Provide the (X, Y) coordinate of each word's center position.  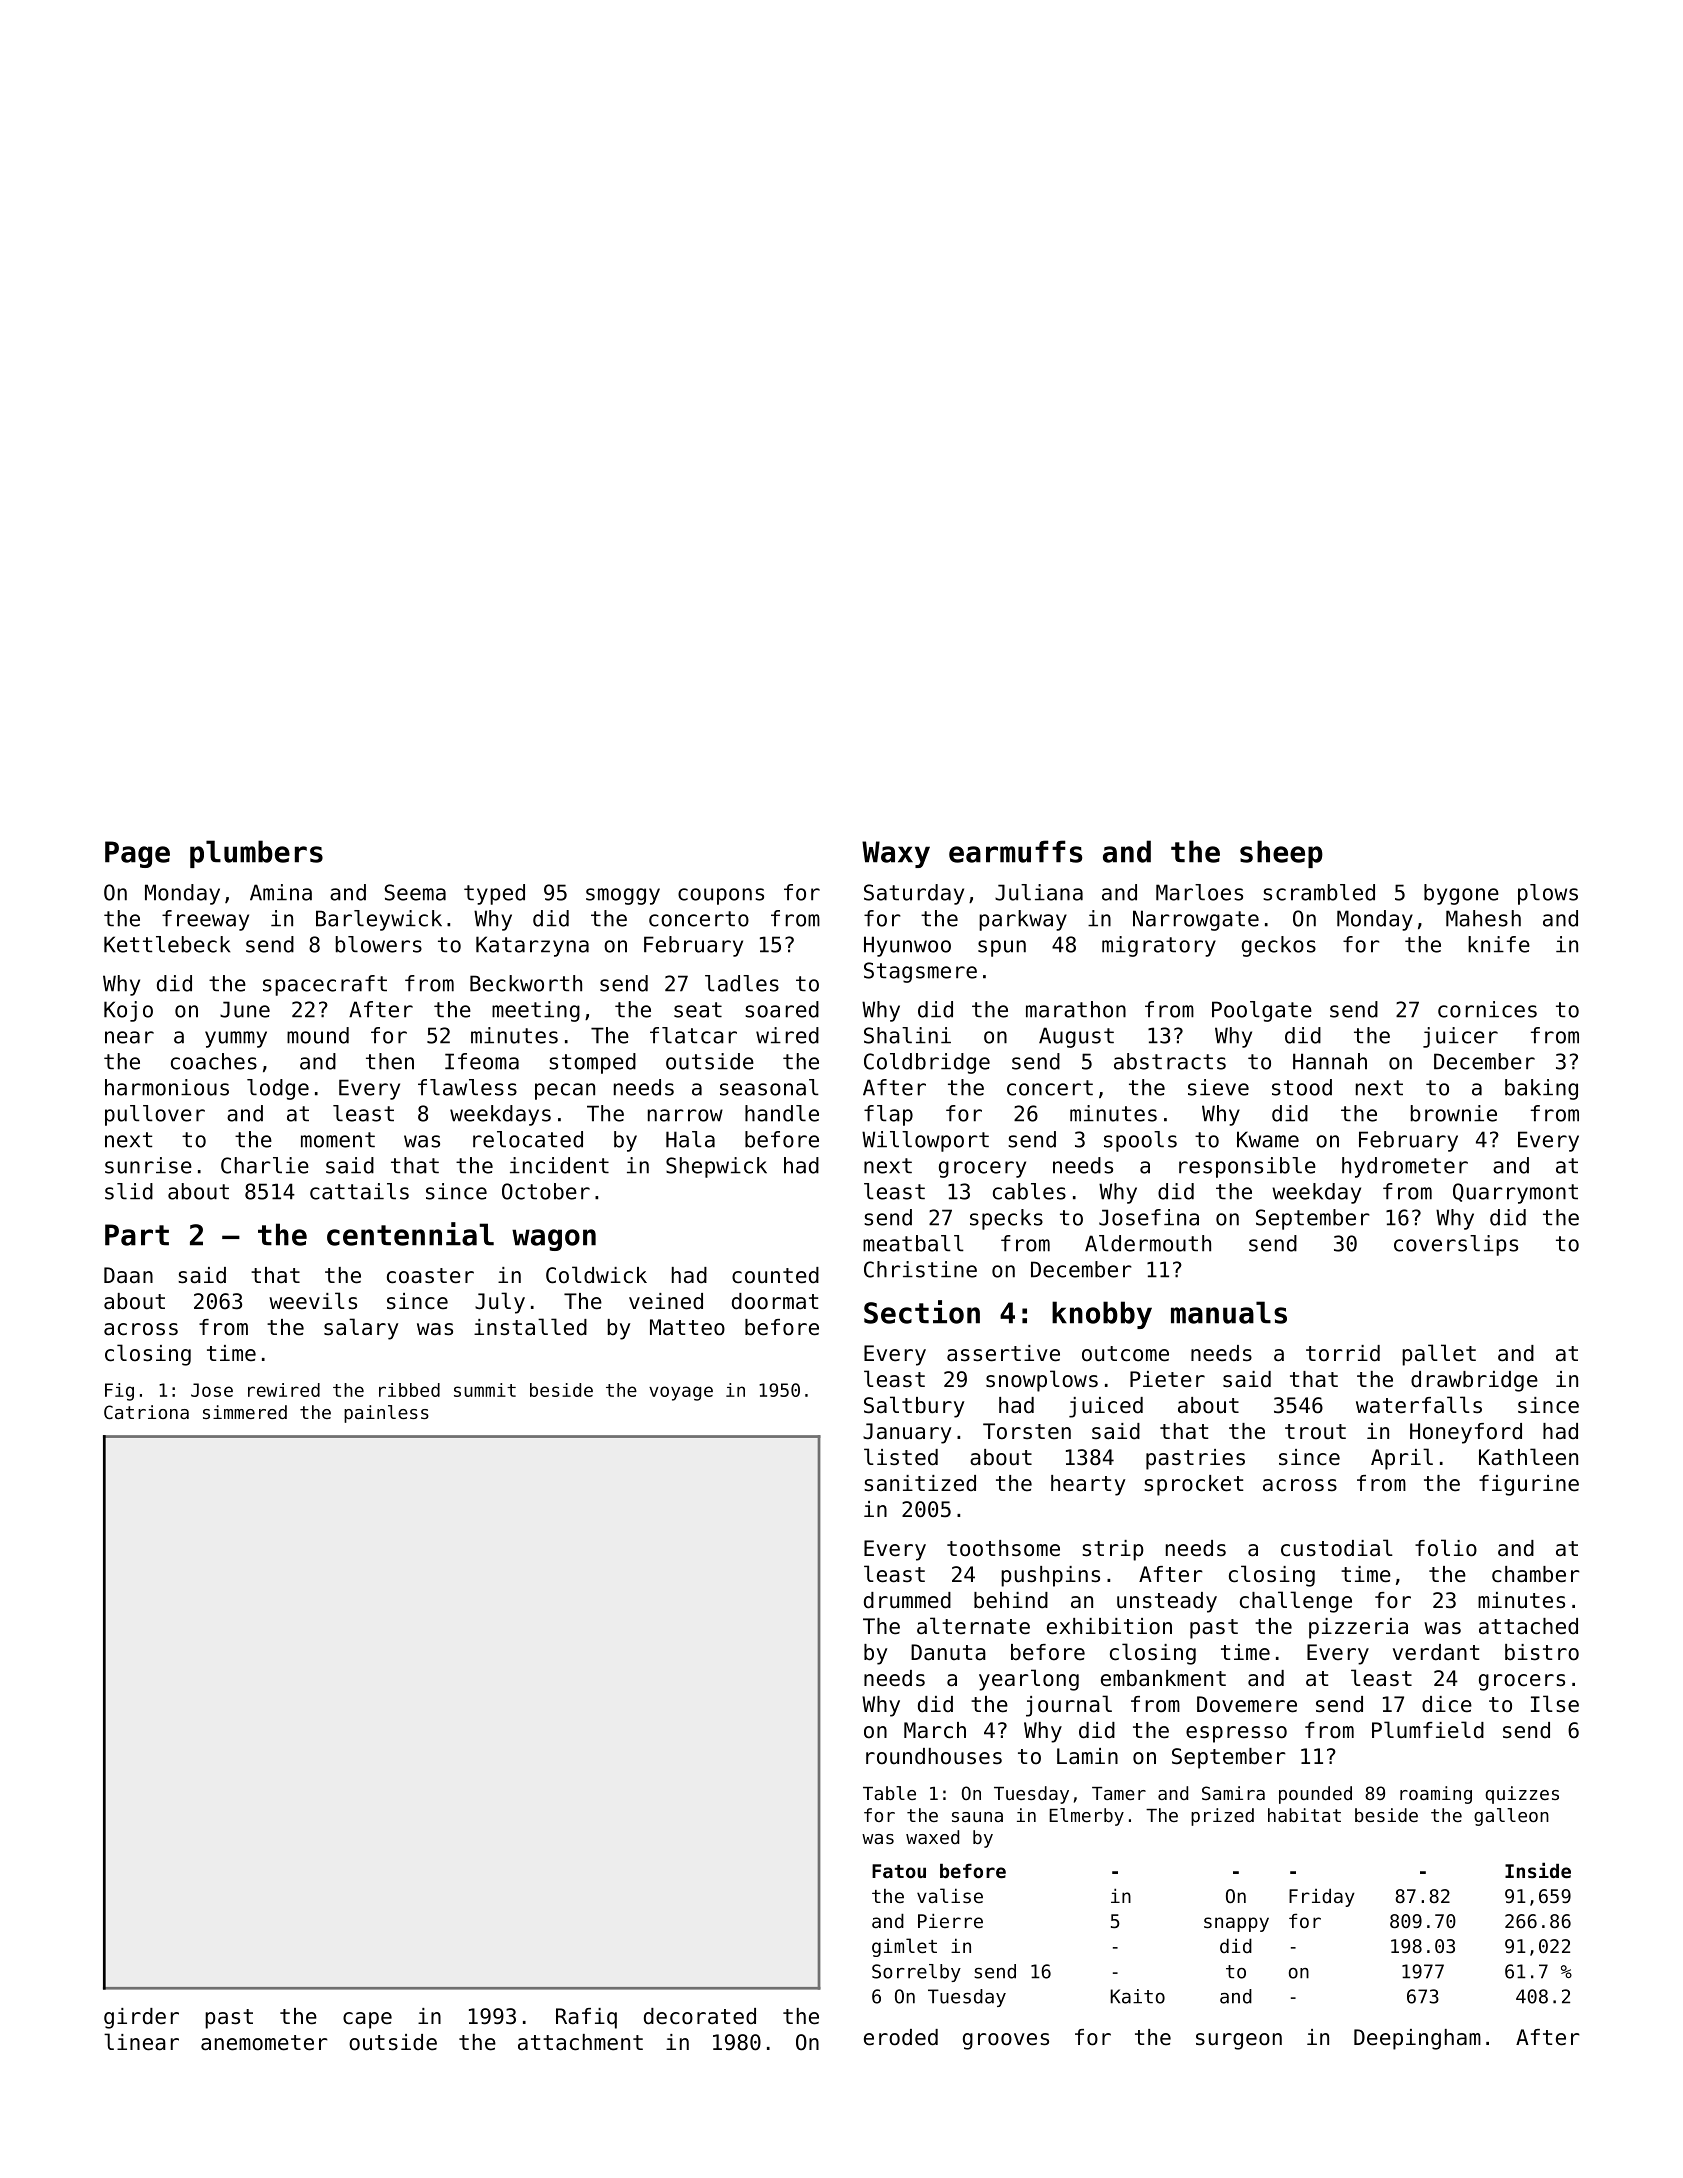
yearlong (1029, 1680)
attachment (580, 2042)
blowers (379, 944)
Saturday (914, 894)
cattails (359, 1191)
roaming (1436, 1795)
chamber (1536, 1574)
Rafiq (586, 2018)
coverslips (1456, 1245)
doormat (775, 1301)
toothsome (1003, 1548)
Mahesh (1483, 918)
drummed (907, 1600)
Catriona (146, 1412)
